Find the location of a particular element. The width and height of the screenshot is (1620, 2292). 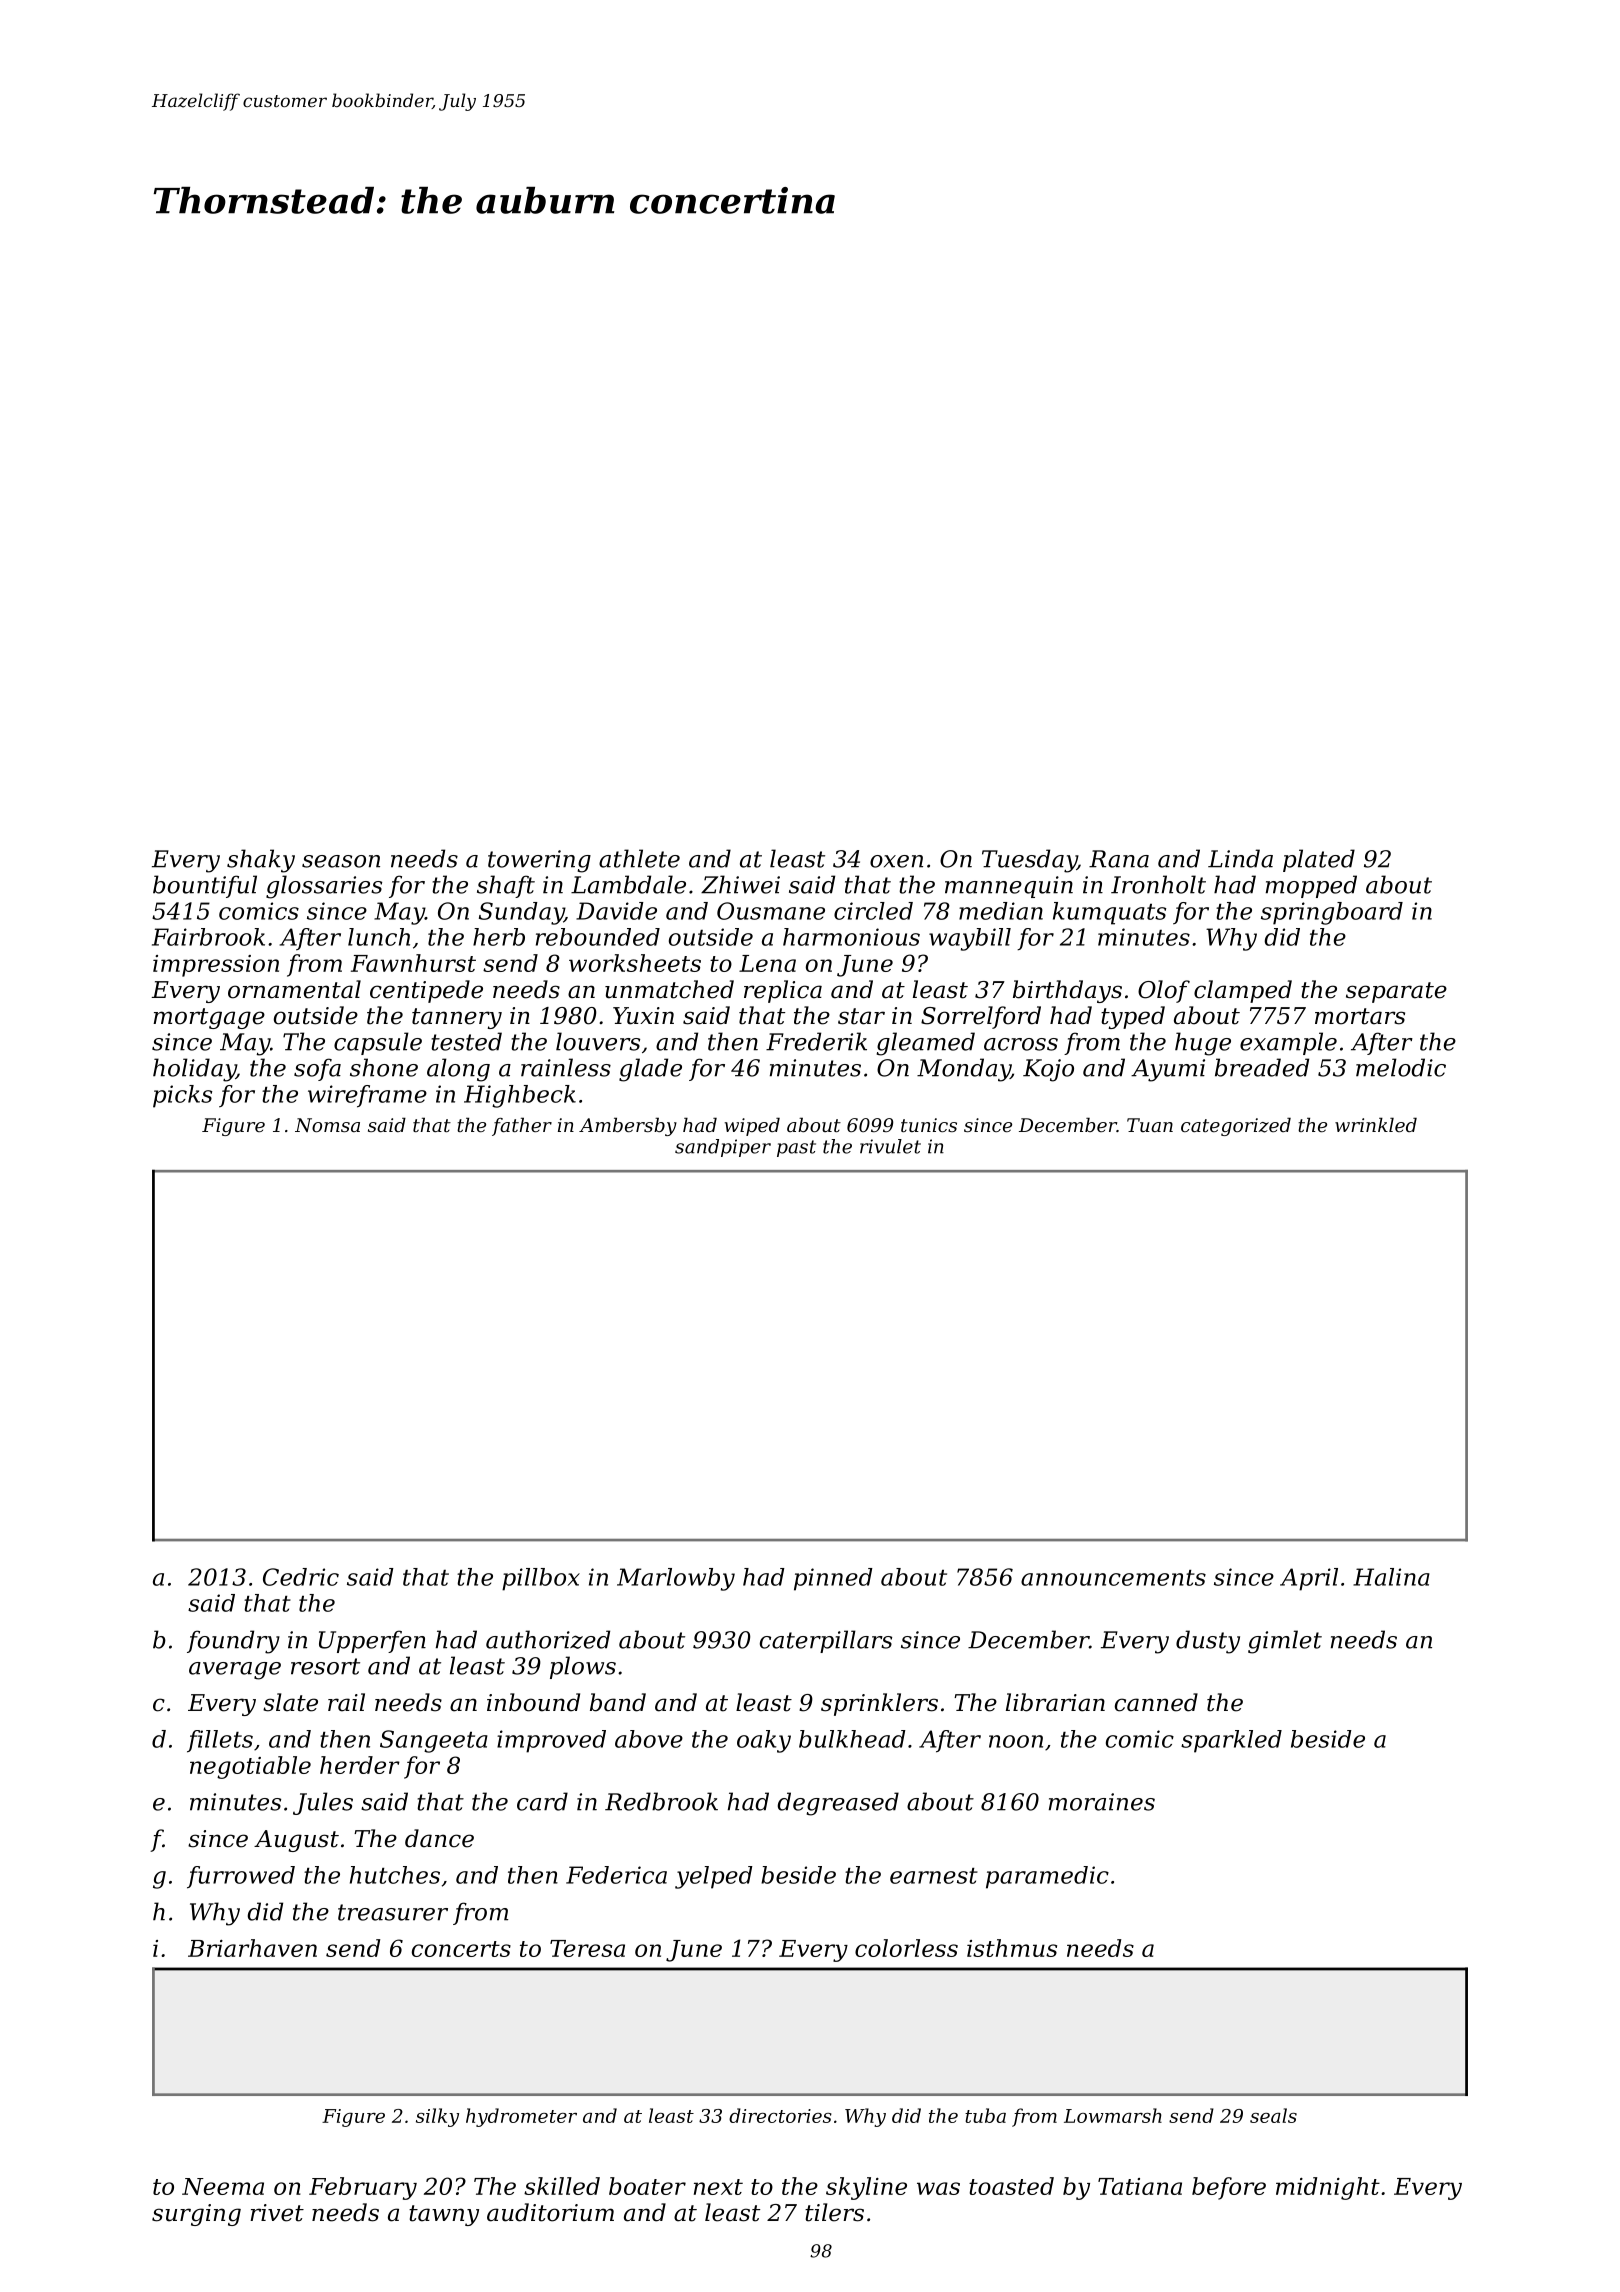

before is located at coordinates (1229, 2188).
